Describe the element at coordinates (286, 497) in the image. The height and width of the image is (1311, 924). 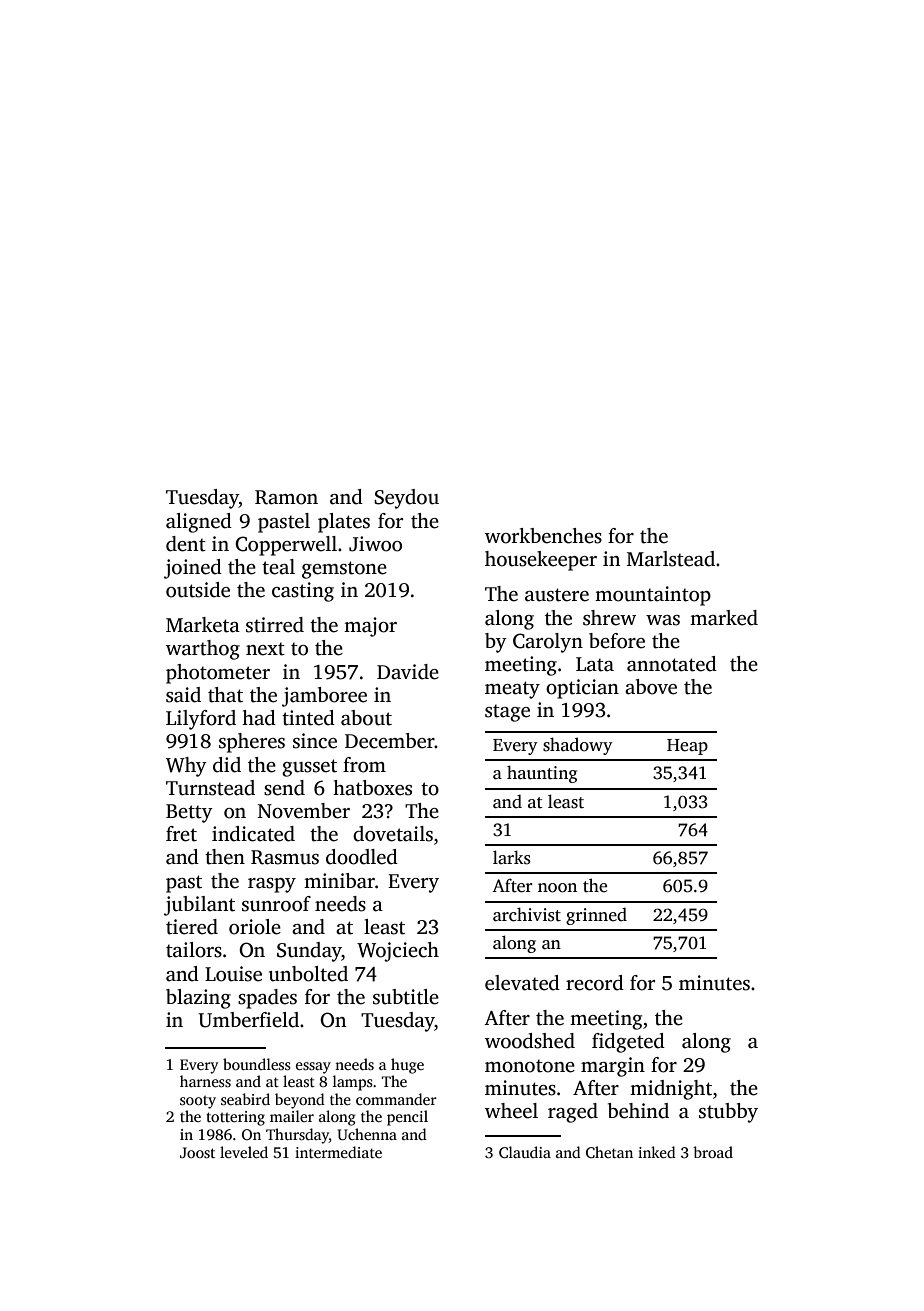
I see `Ramon` at that location.
